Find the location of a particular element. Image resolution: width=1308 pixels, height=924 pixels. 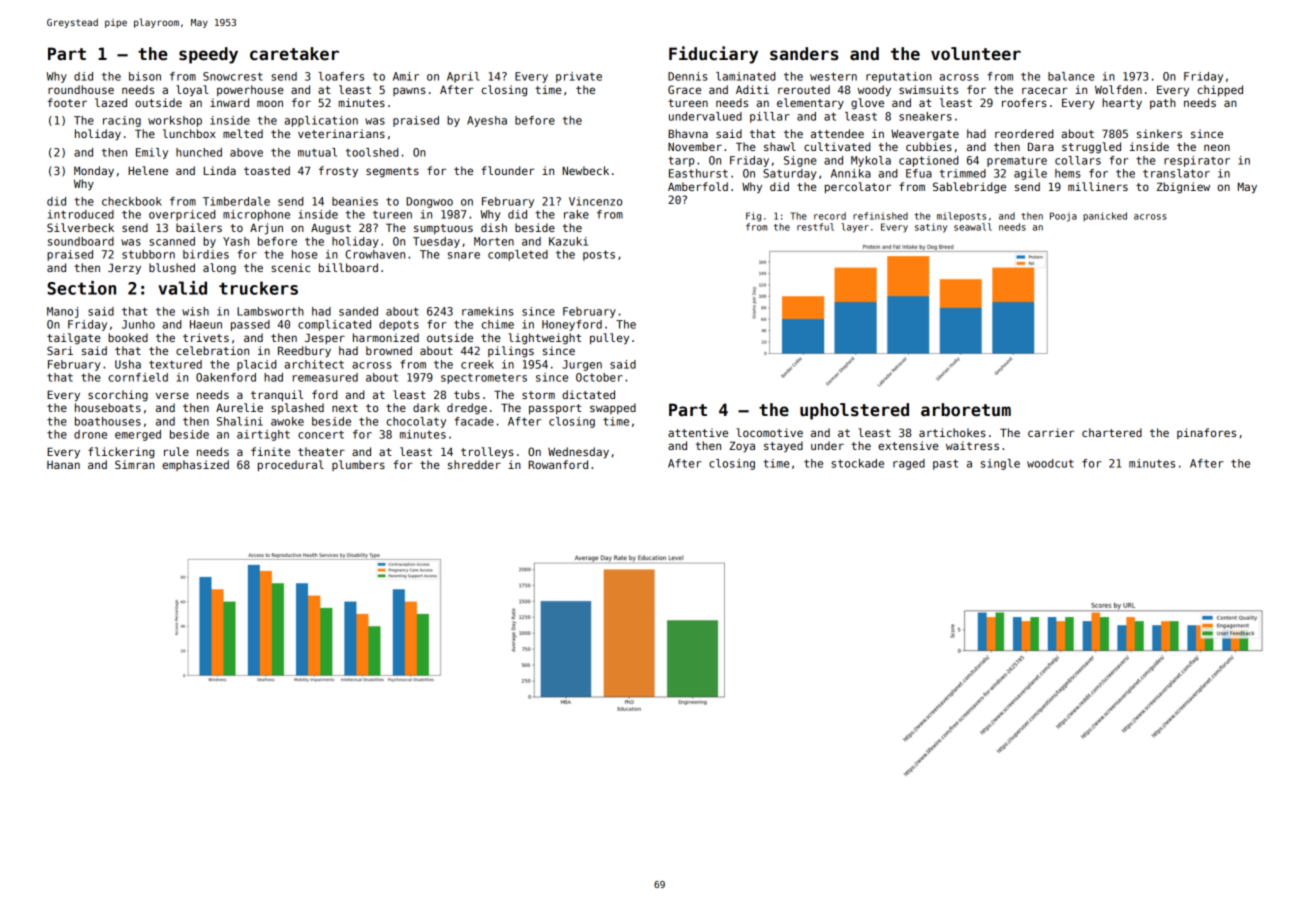

respirator is located at coordinates (1197, 161).
